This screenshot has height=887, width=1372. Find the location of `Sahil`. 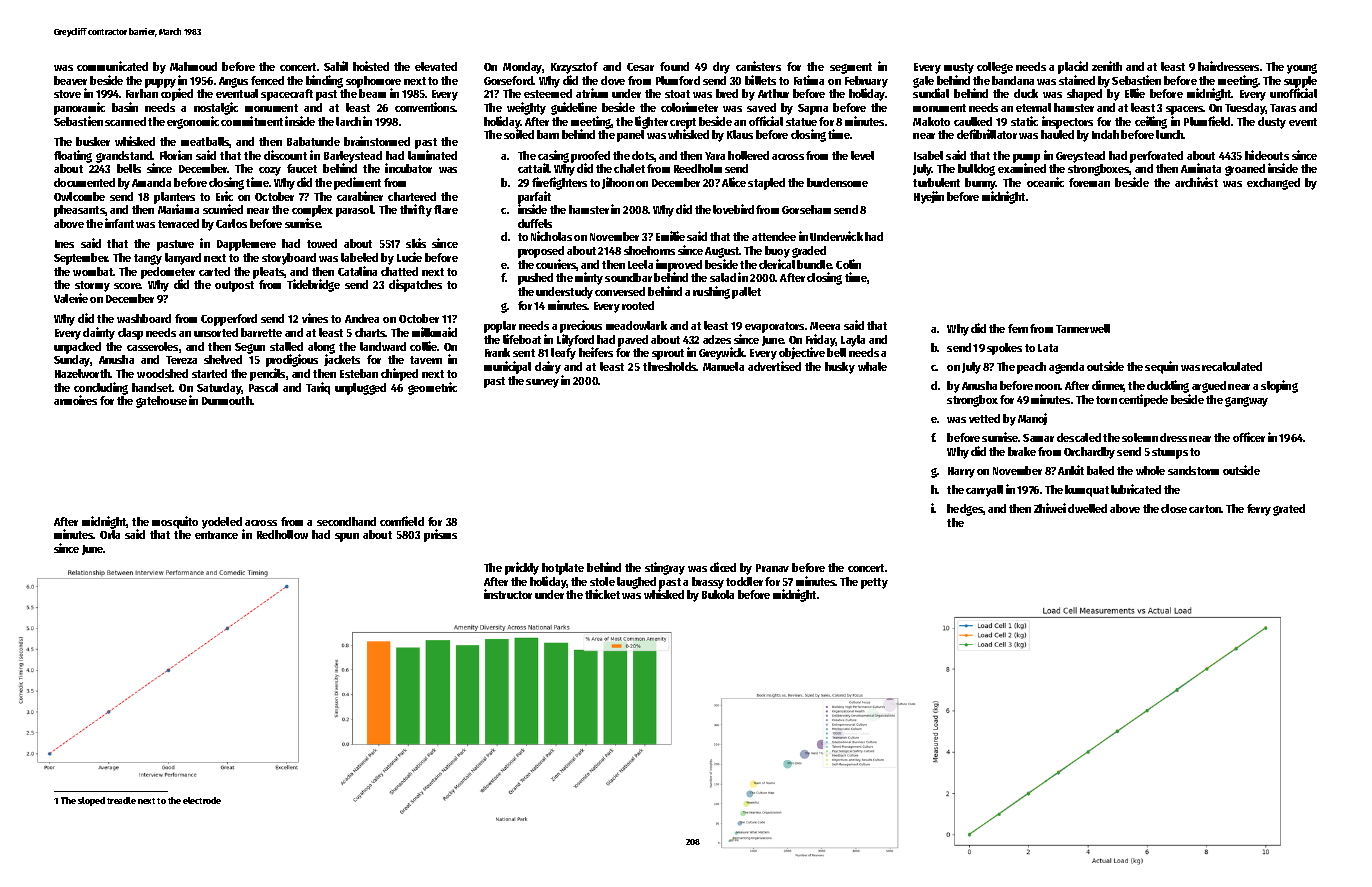

Sahil is located at coordinates (336, 66).
